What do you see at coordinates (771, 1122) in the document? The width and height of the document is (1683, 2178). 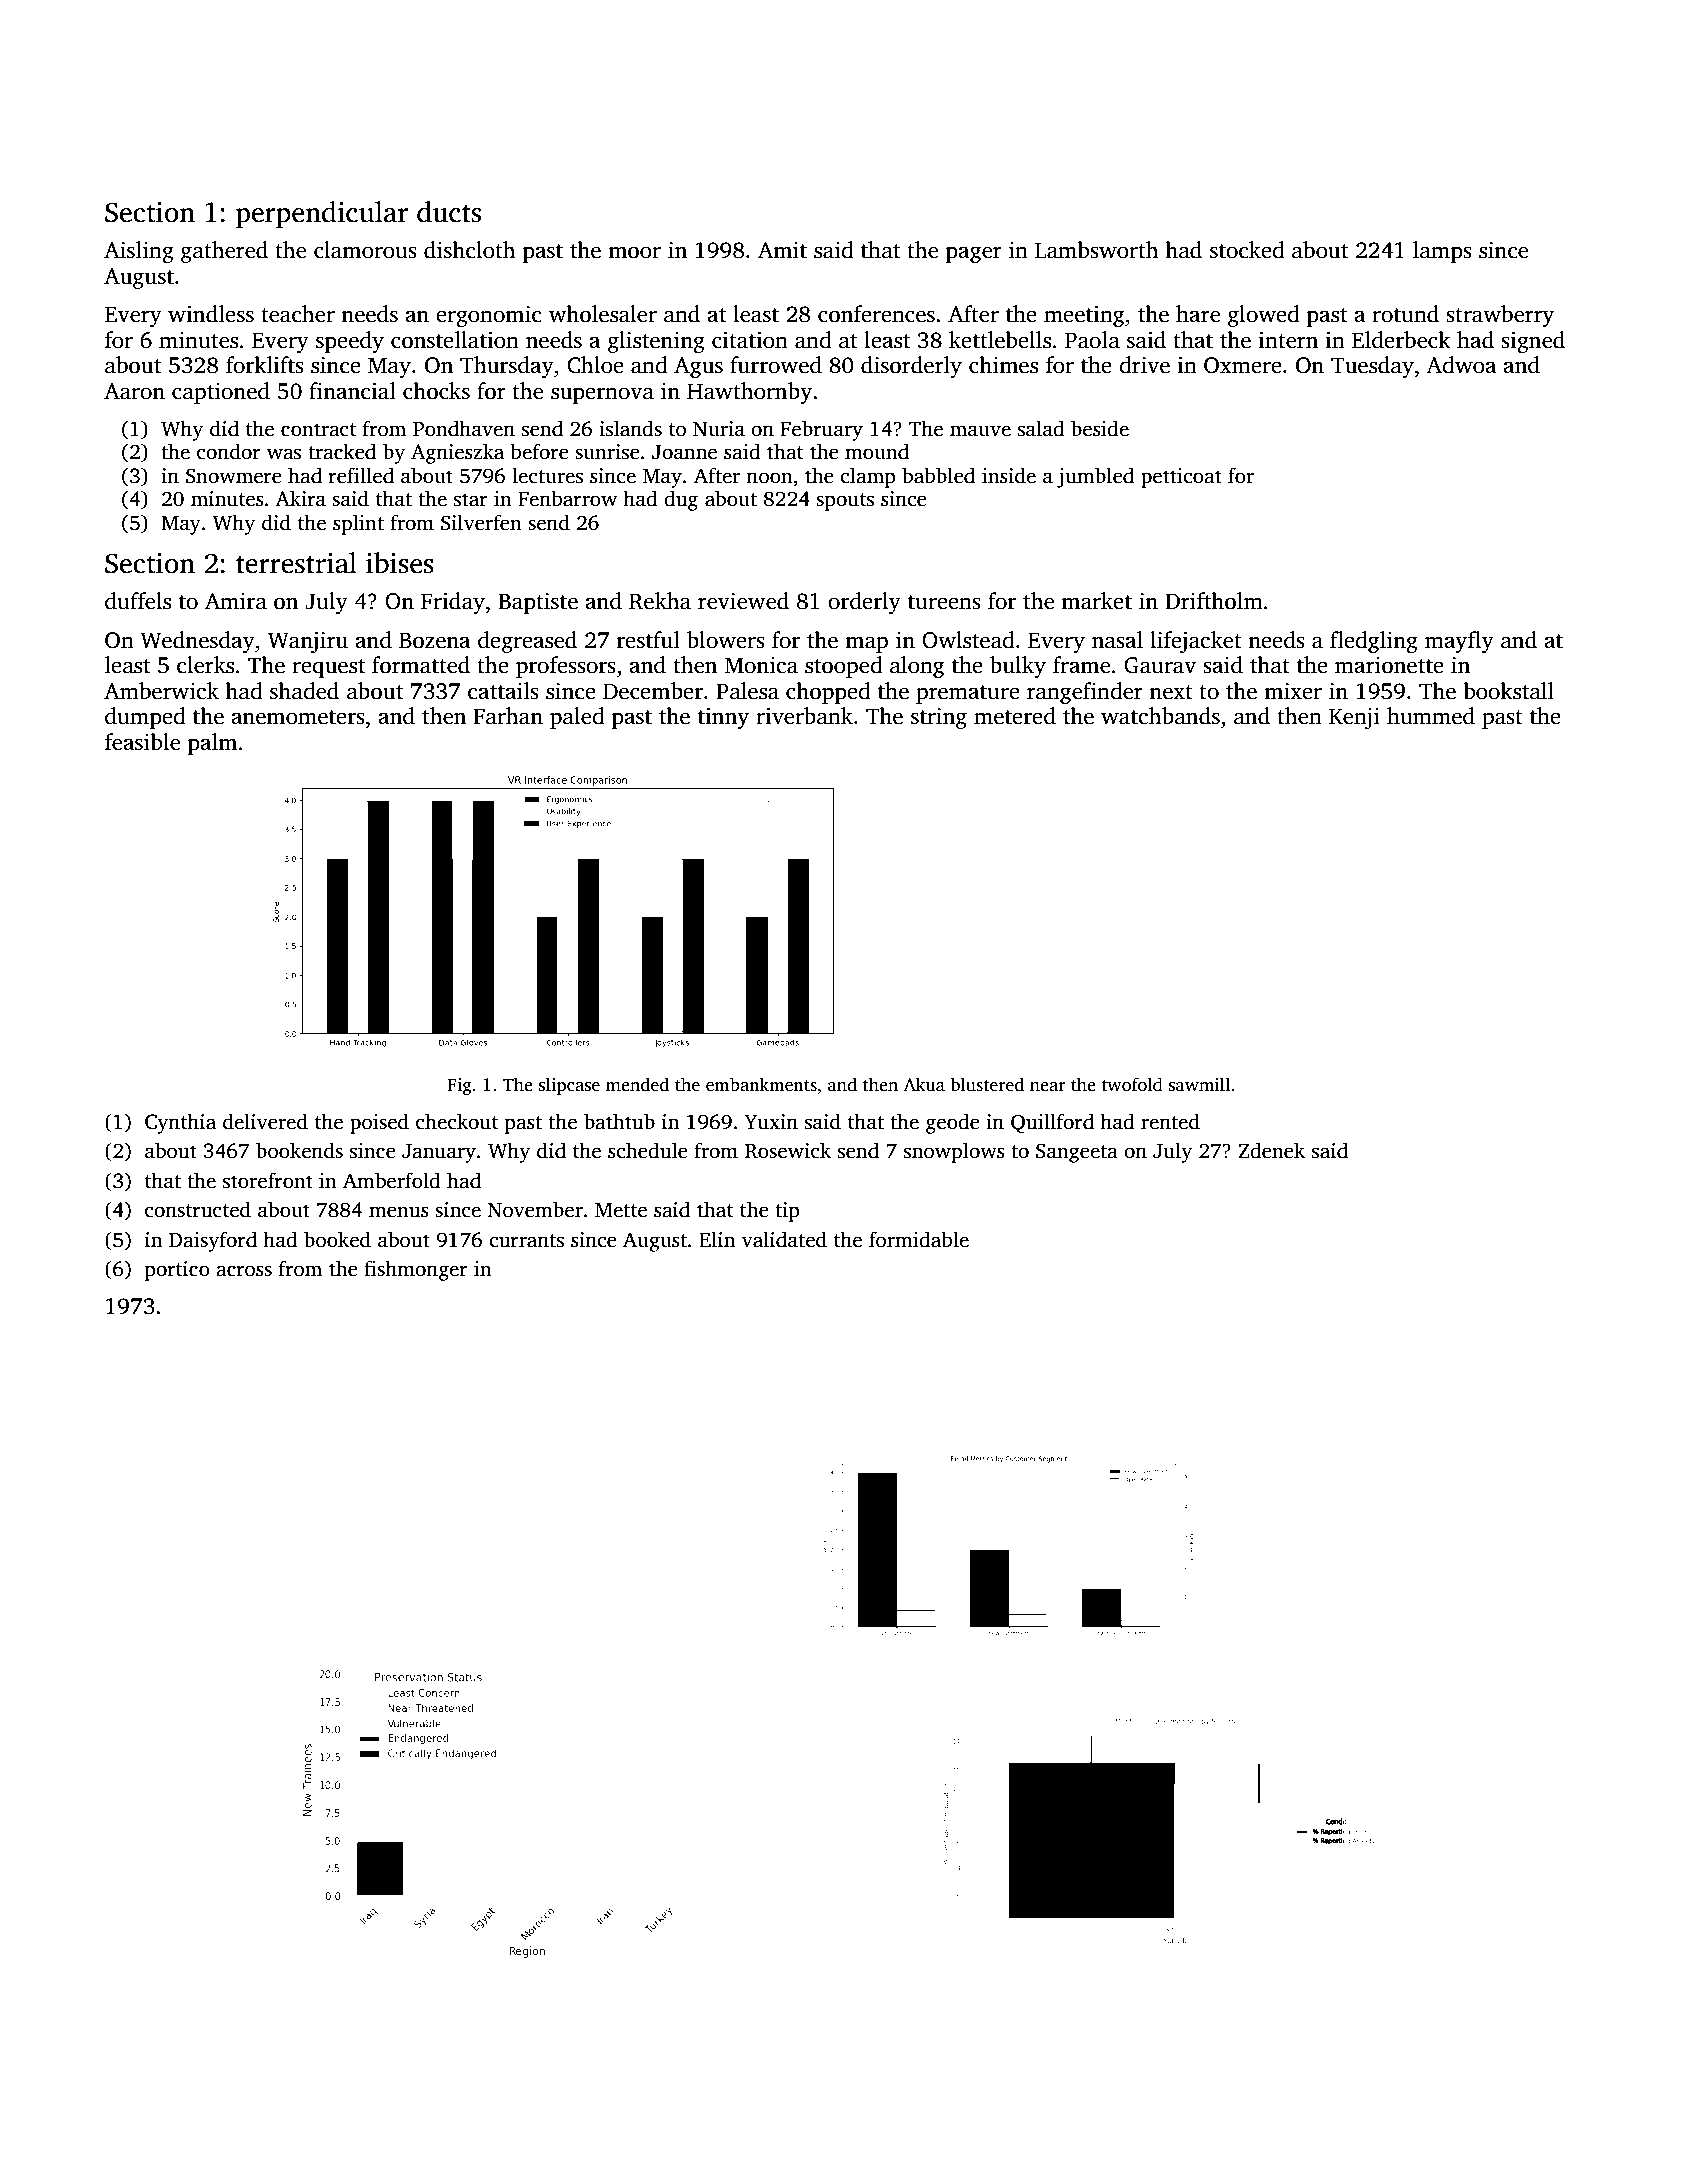 I see `Yuxin` at bounding box center [771, 1122].
